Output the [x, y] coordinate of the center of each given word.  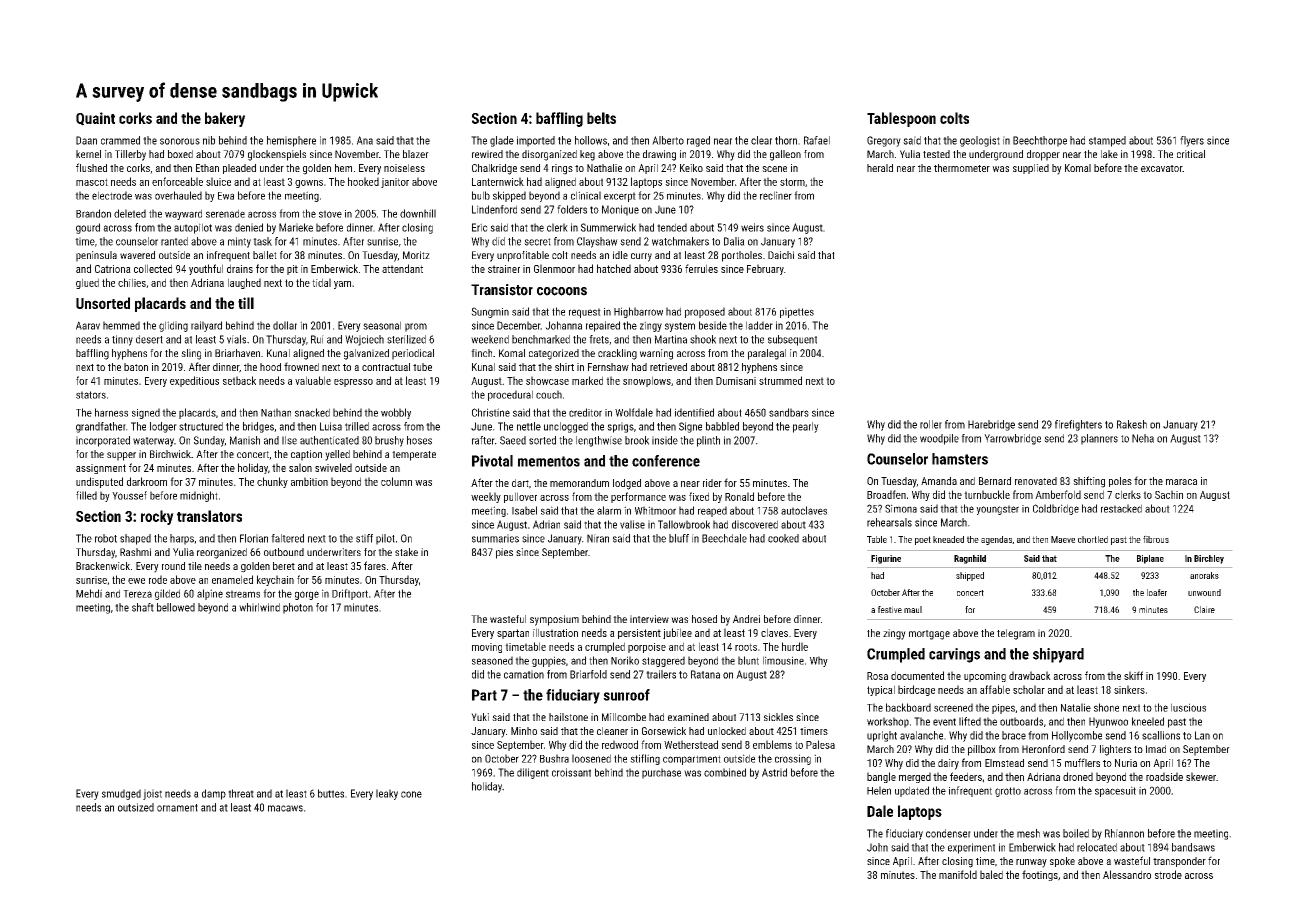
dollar [285, 325]
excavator [1161, 168]
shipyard [1058, 655]
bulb [481, 195]
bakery [225, 119]
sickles [778, 717]
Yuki [480, 717]
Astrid [774, 772]
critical [1191, 154]
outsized [136, 807]
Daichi [781, 255]
